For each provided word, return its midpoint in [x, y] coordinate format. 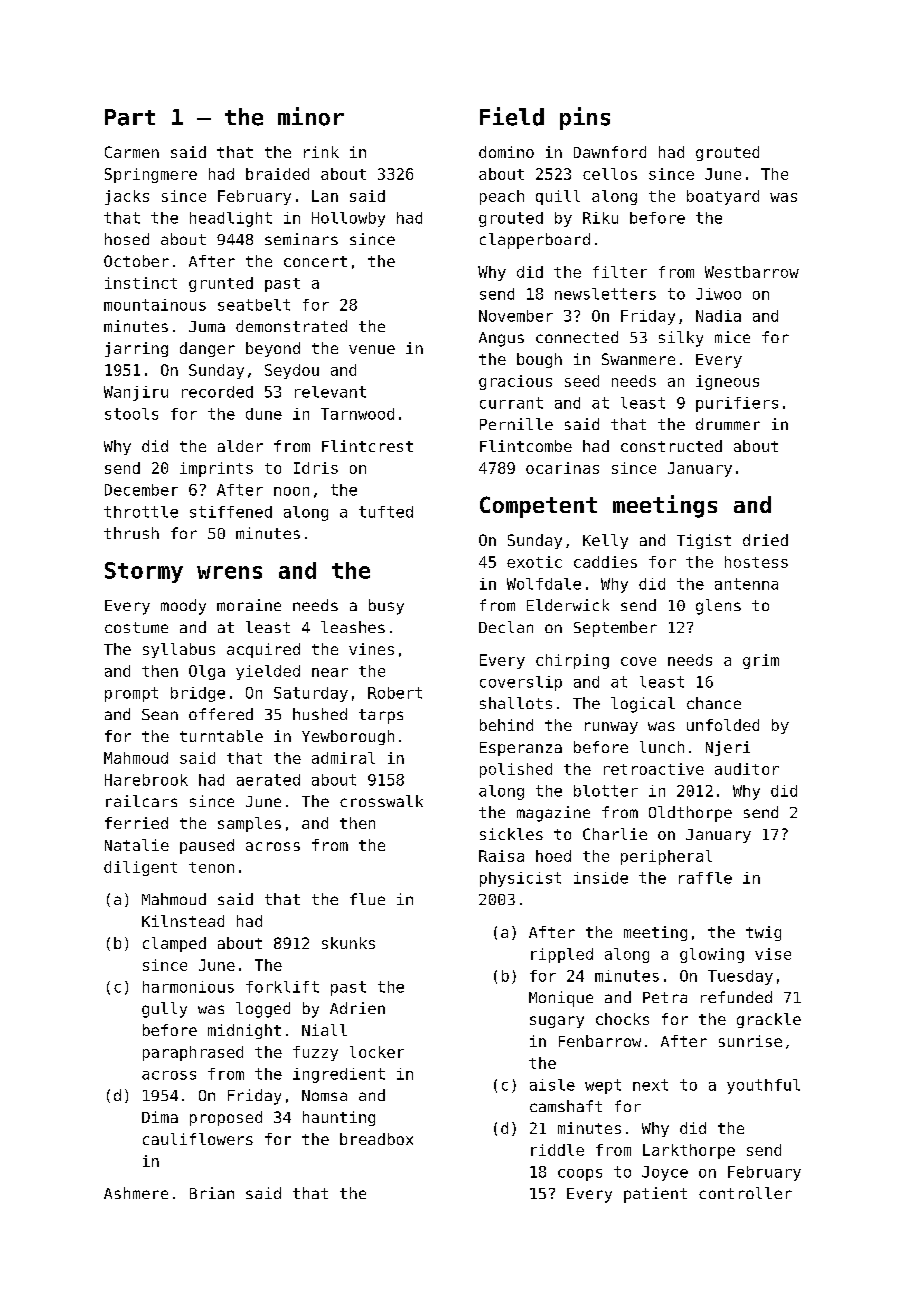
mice [732, 337]
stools [131, 414]
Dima [160, 1117]
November [516, 316]
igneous [727, 382]
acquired [263, 650]
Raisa [501, 856]
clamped [174, 944]
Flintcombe [526, 446]
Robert [395, 693]
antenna [746, 584]
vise [773, 954]
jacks [127, 197]
